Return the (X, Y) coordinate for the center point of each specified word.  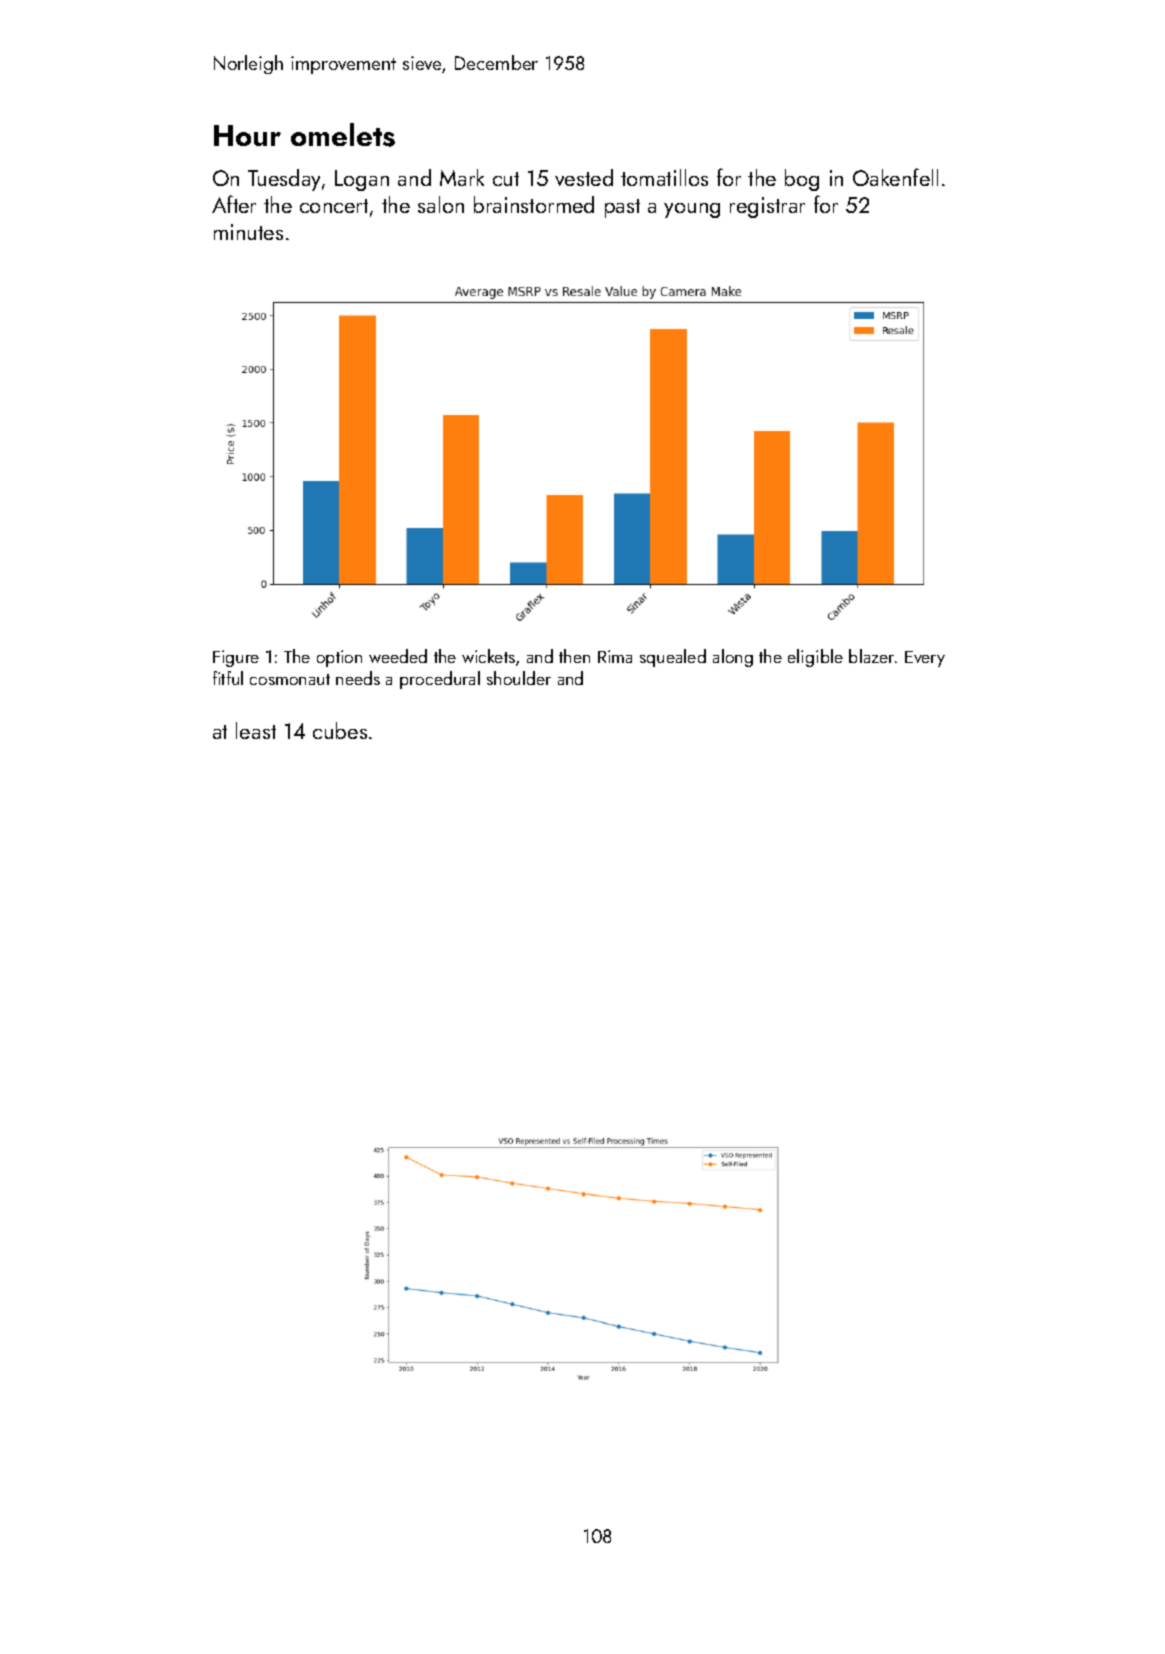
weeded (398, 656)
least (256, 730)
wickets (488, 656)
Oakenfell (895, 177)
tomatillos (664, 177)
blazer (871, 656)
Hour (247, 135)
